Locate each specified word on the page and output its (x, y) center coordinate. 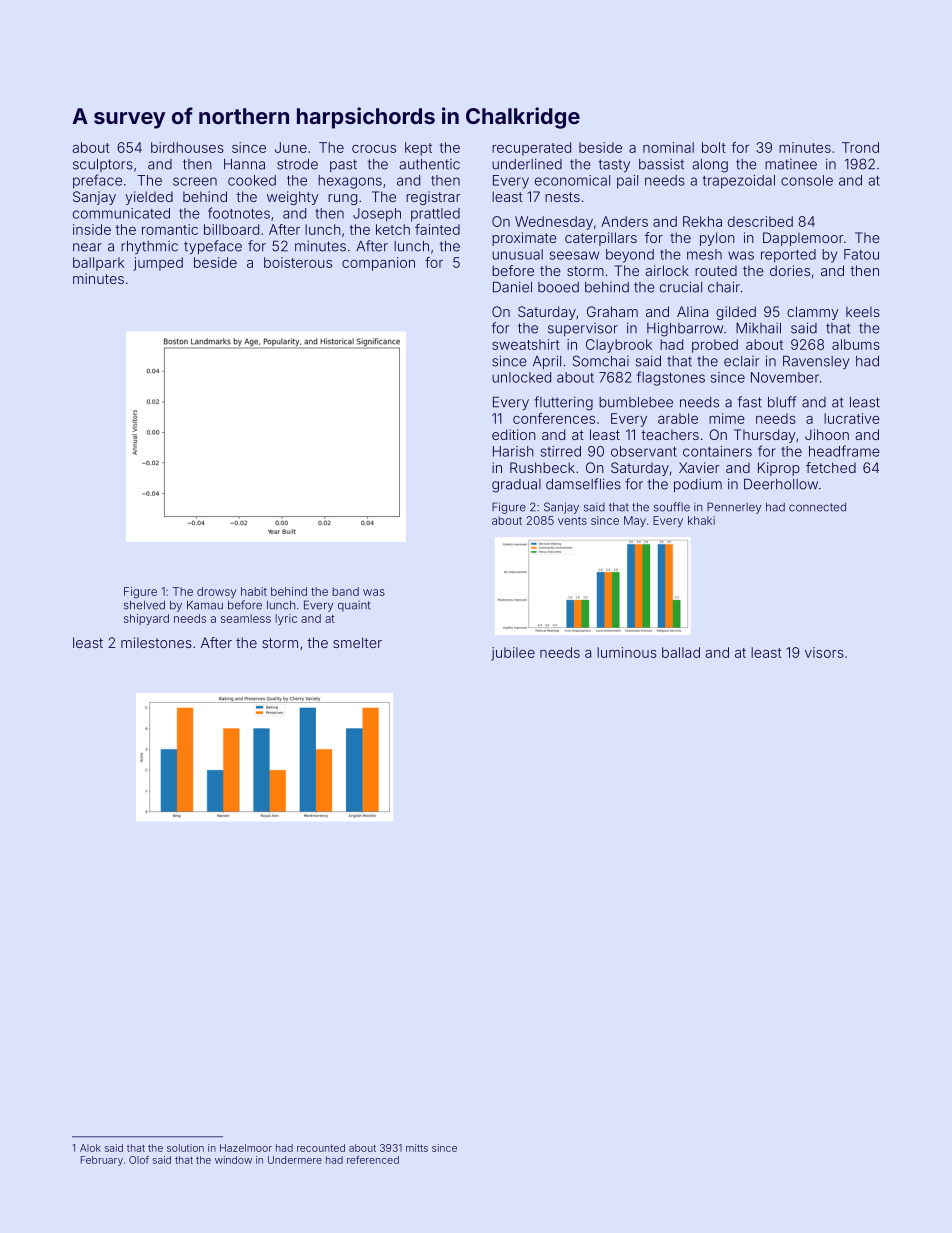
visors (824, 652)
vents (572, 521)
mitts (417, 1148)
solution (185, 1148)
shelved (144, 605)
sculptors (103, 165)
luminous (627, 652)
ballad (681, 652)
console (807, 180)
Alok (90, 1148)
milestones (156, 642)
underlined (527, 164)
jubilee (513, 654)
